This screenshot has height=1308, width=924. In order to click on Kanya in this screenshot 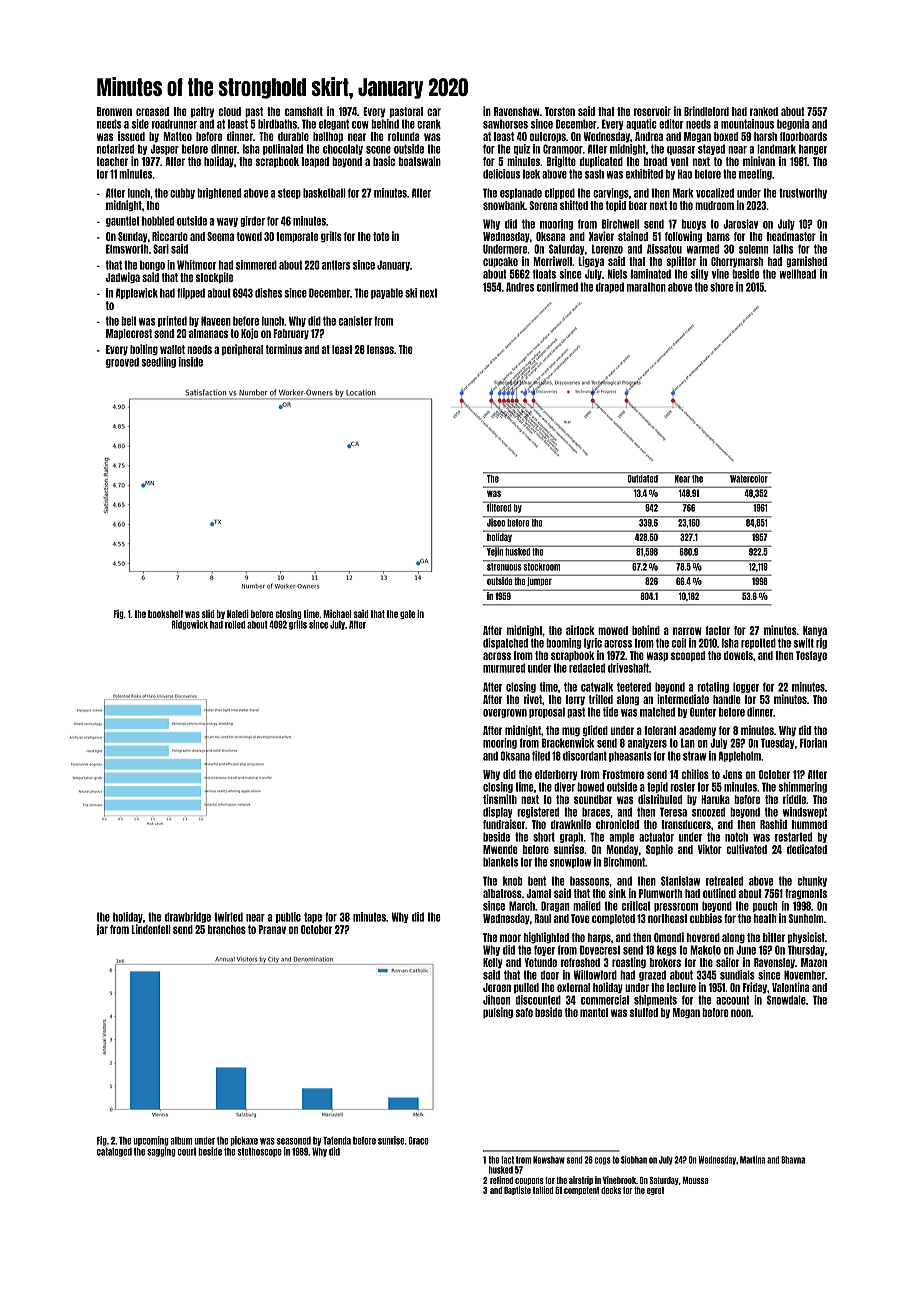, I will do `click(815, 631)`.
